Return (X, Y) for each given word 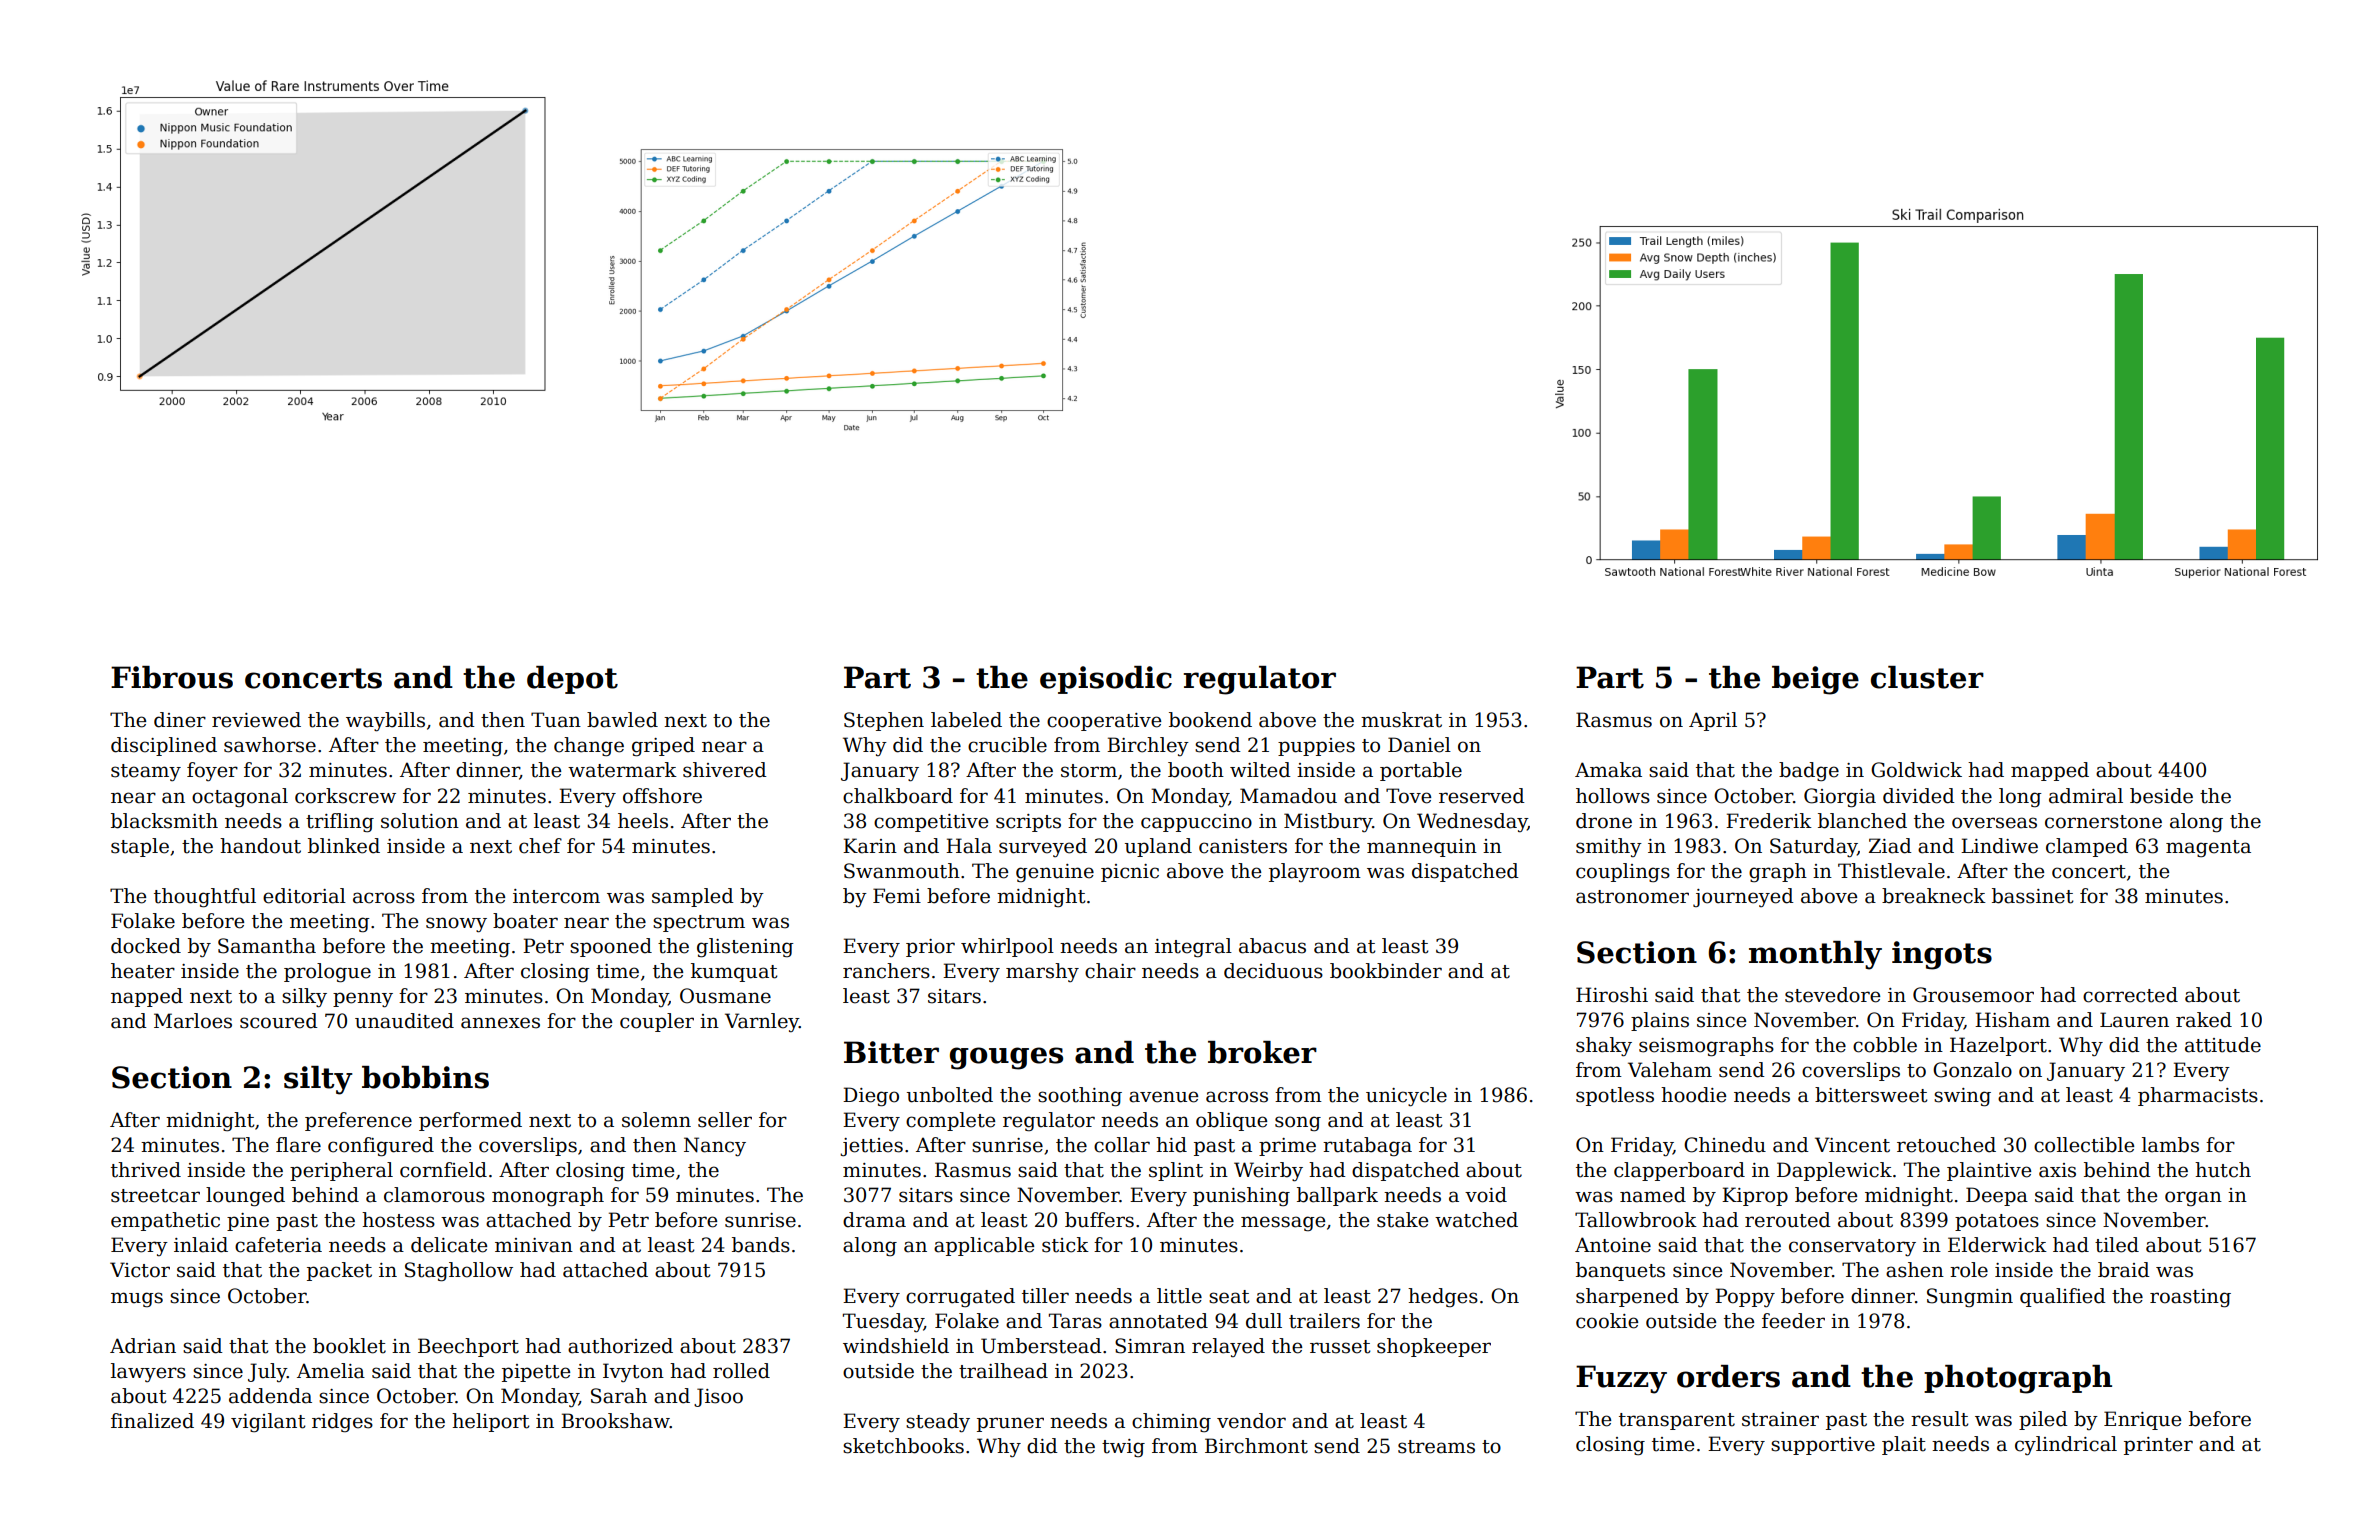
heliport (491, 1422)
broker (1262, 1052)
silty (318, 1080)
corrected (2130, 995)
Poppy (1745, 1297)
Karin (870, 846)
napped (147, 997)
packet (339, 1271)
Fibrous (172, 677)
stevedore (1832, 995)
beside (2161, 796)
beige (1815, 680)
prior (930, 948)
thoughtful (205, 898)
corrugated (960, 1298)
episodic (1106, 680)
